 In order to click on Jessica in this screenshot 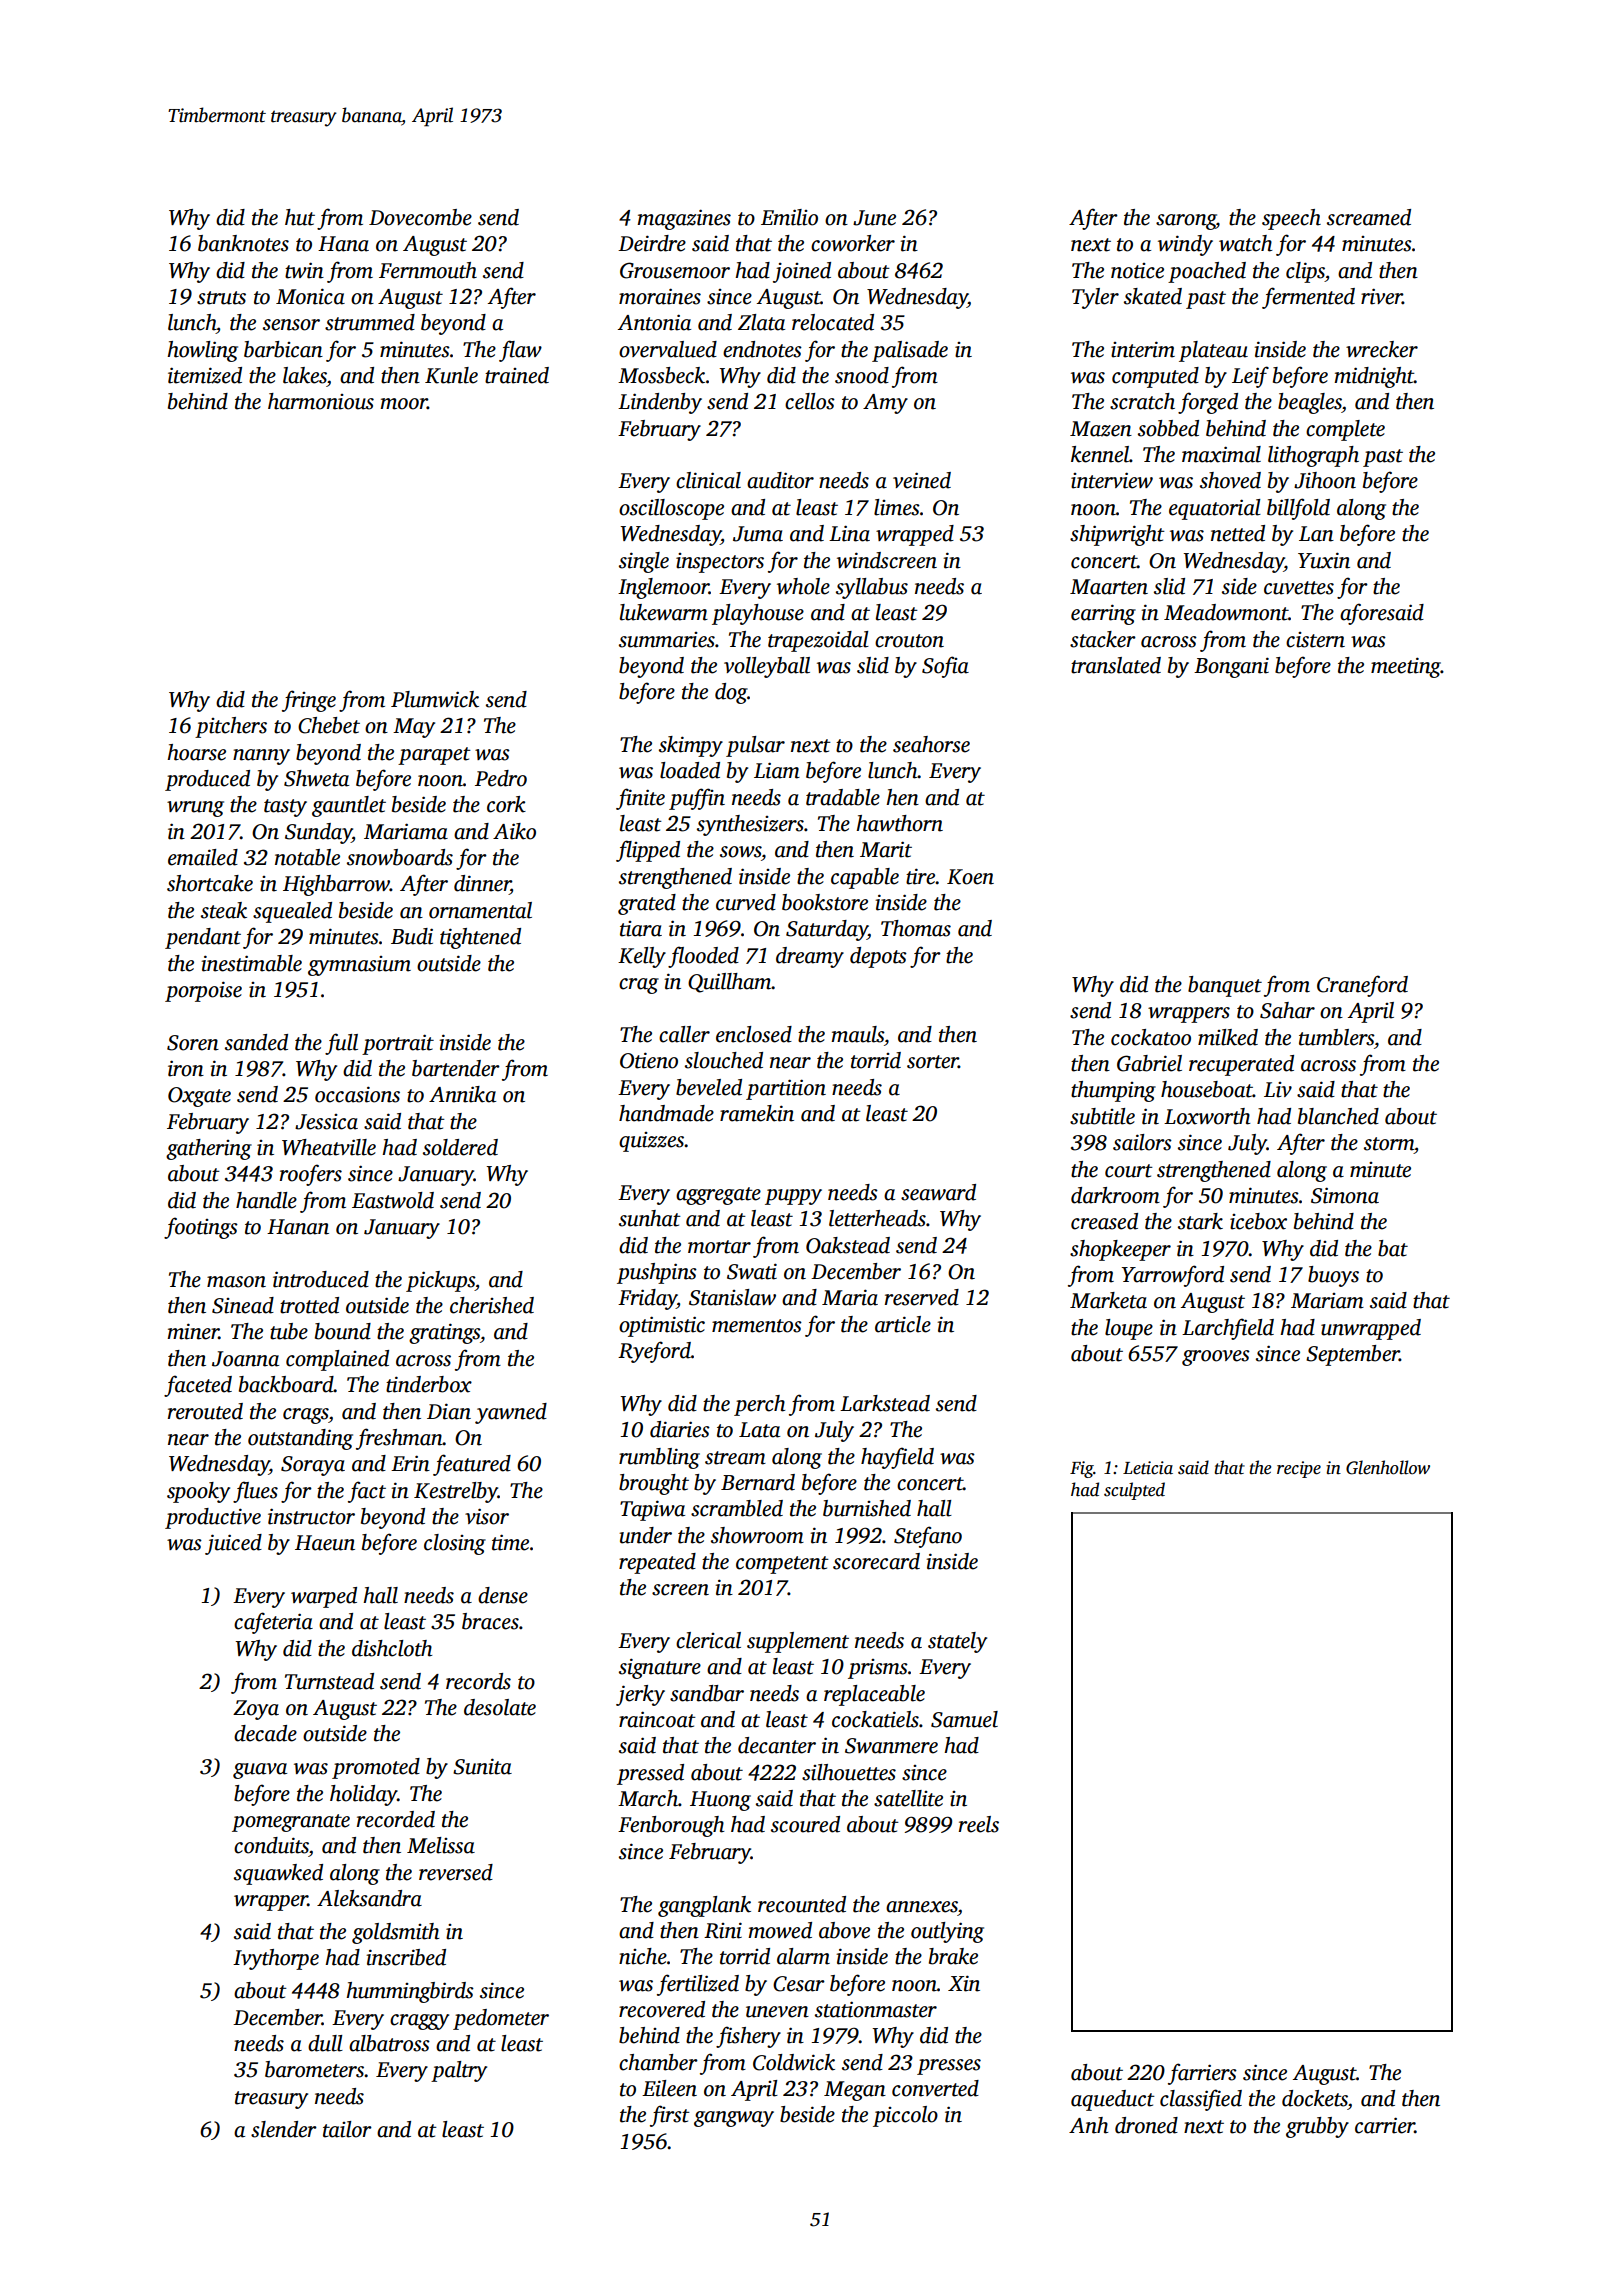, I will do `click(326, 1122)`.
